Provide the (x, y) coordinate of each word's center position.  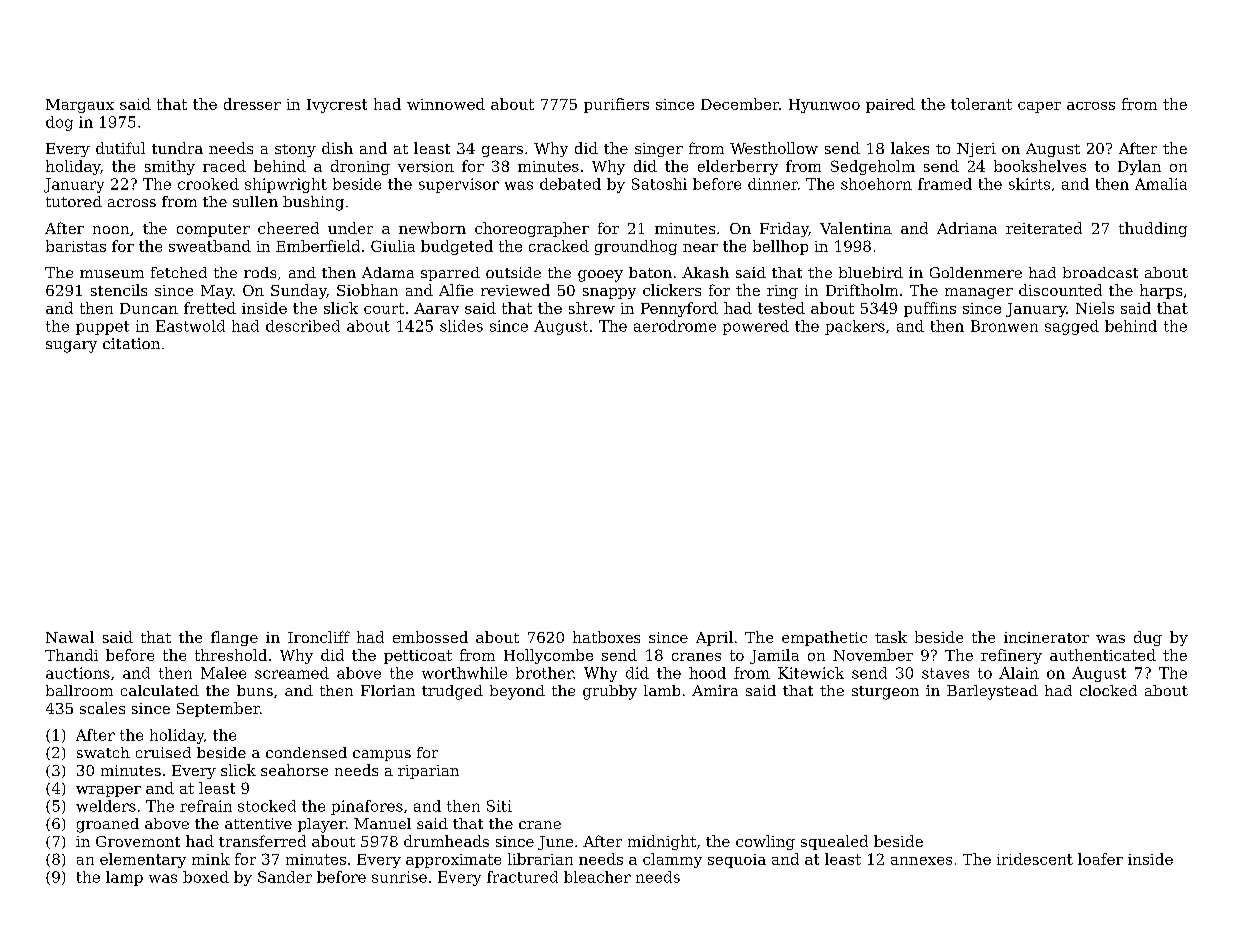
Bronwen (1004, 326)
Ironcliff (319, 637)
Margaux (80, 106)
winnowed (446, 104)
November (873, 655)
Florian (388, 690)
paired (890, 105)
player (322, 825)
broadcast (1100, 272)
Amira (715, 690)
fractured (522, 877)
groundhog (636, 247)
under (350, 228)
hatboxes (606, 637)
